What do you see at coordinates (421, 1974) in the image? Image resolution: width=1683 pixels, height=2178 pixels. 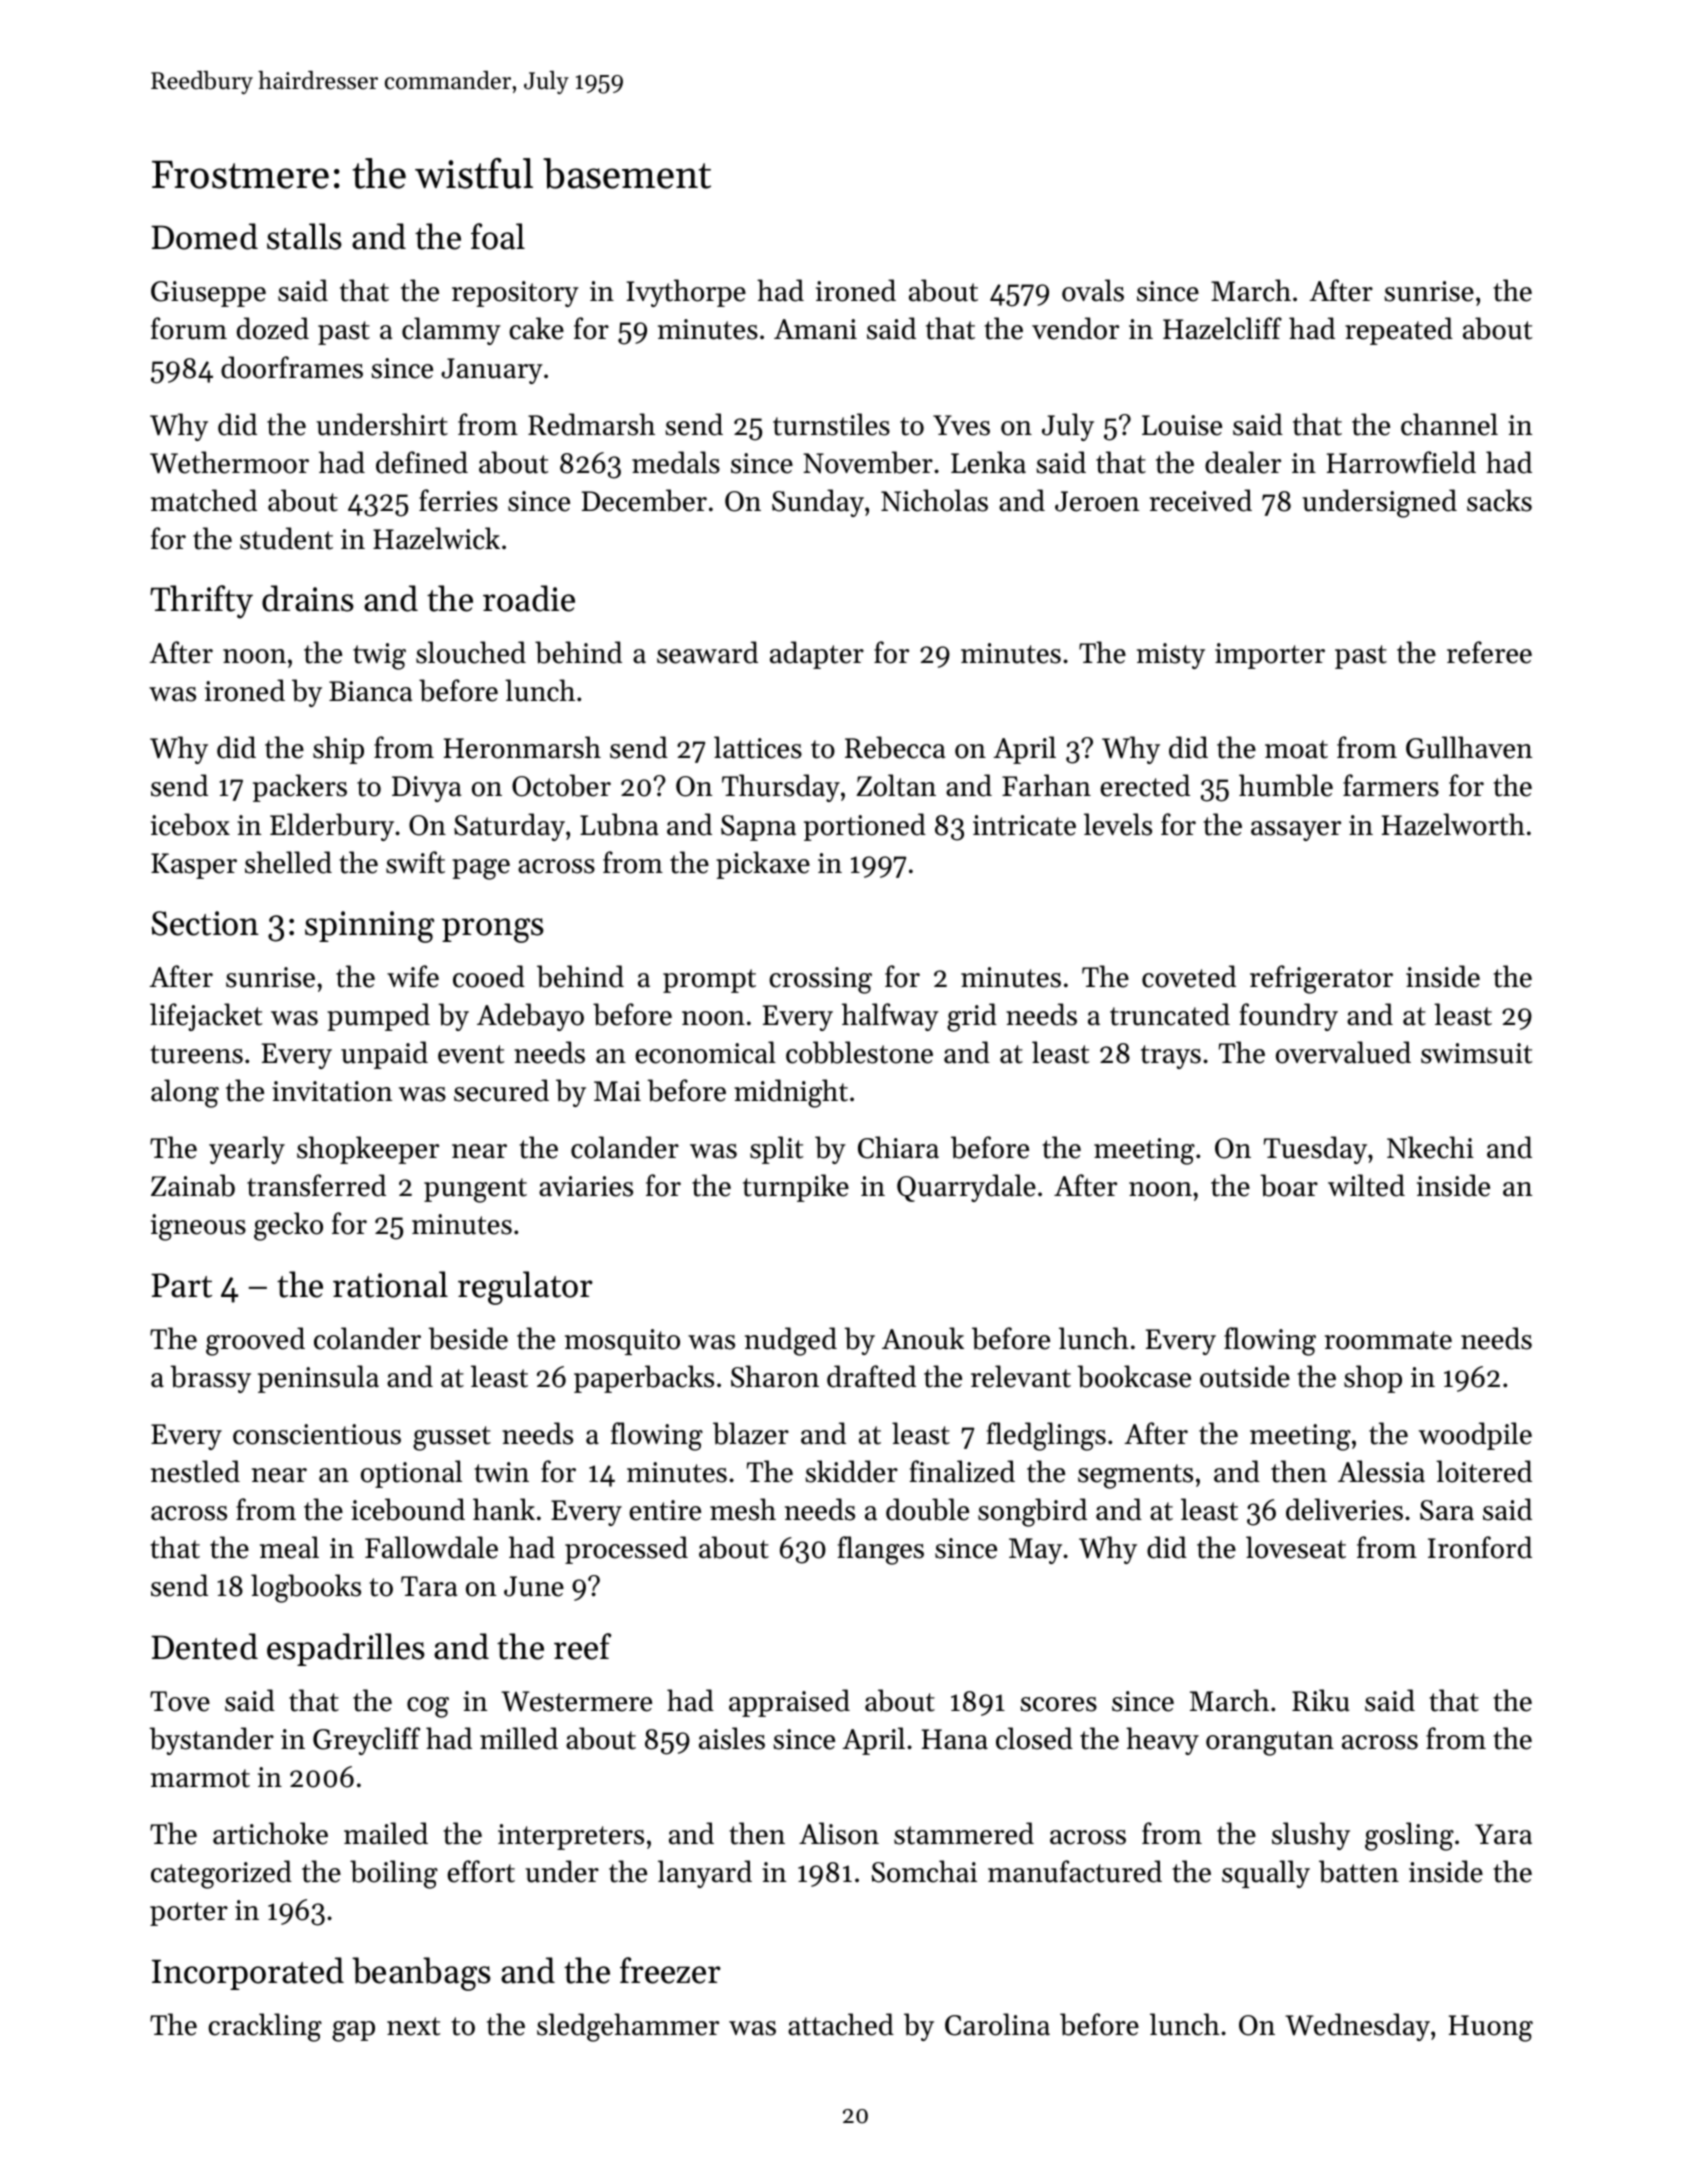 I see `beanbags` at bounding box center [421, 1974].
